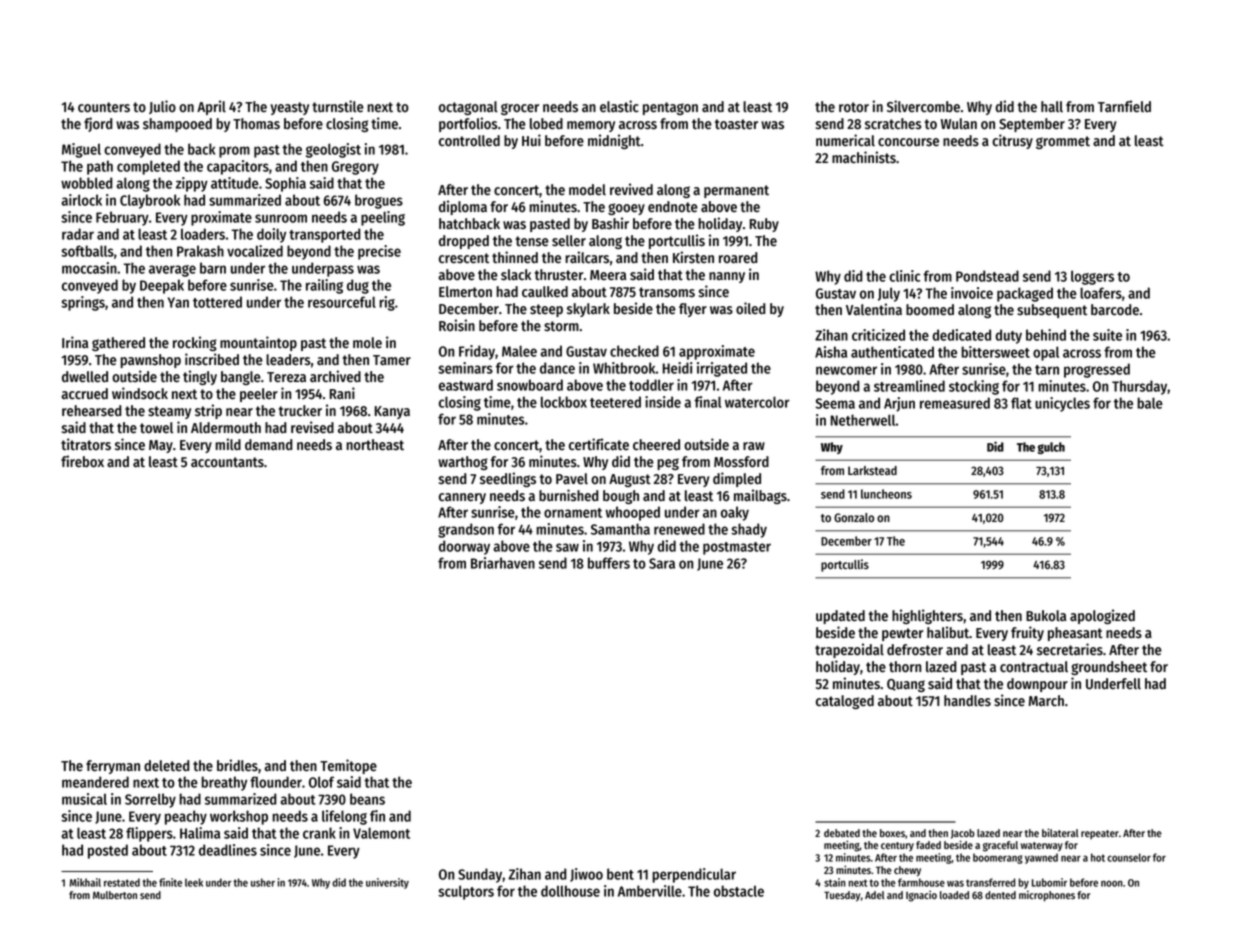 The height and width of the document is (952, 1233). Describe the element at coordinates (1046, 616) in the document. I see `Bukola` at that location.
